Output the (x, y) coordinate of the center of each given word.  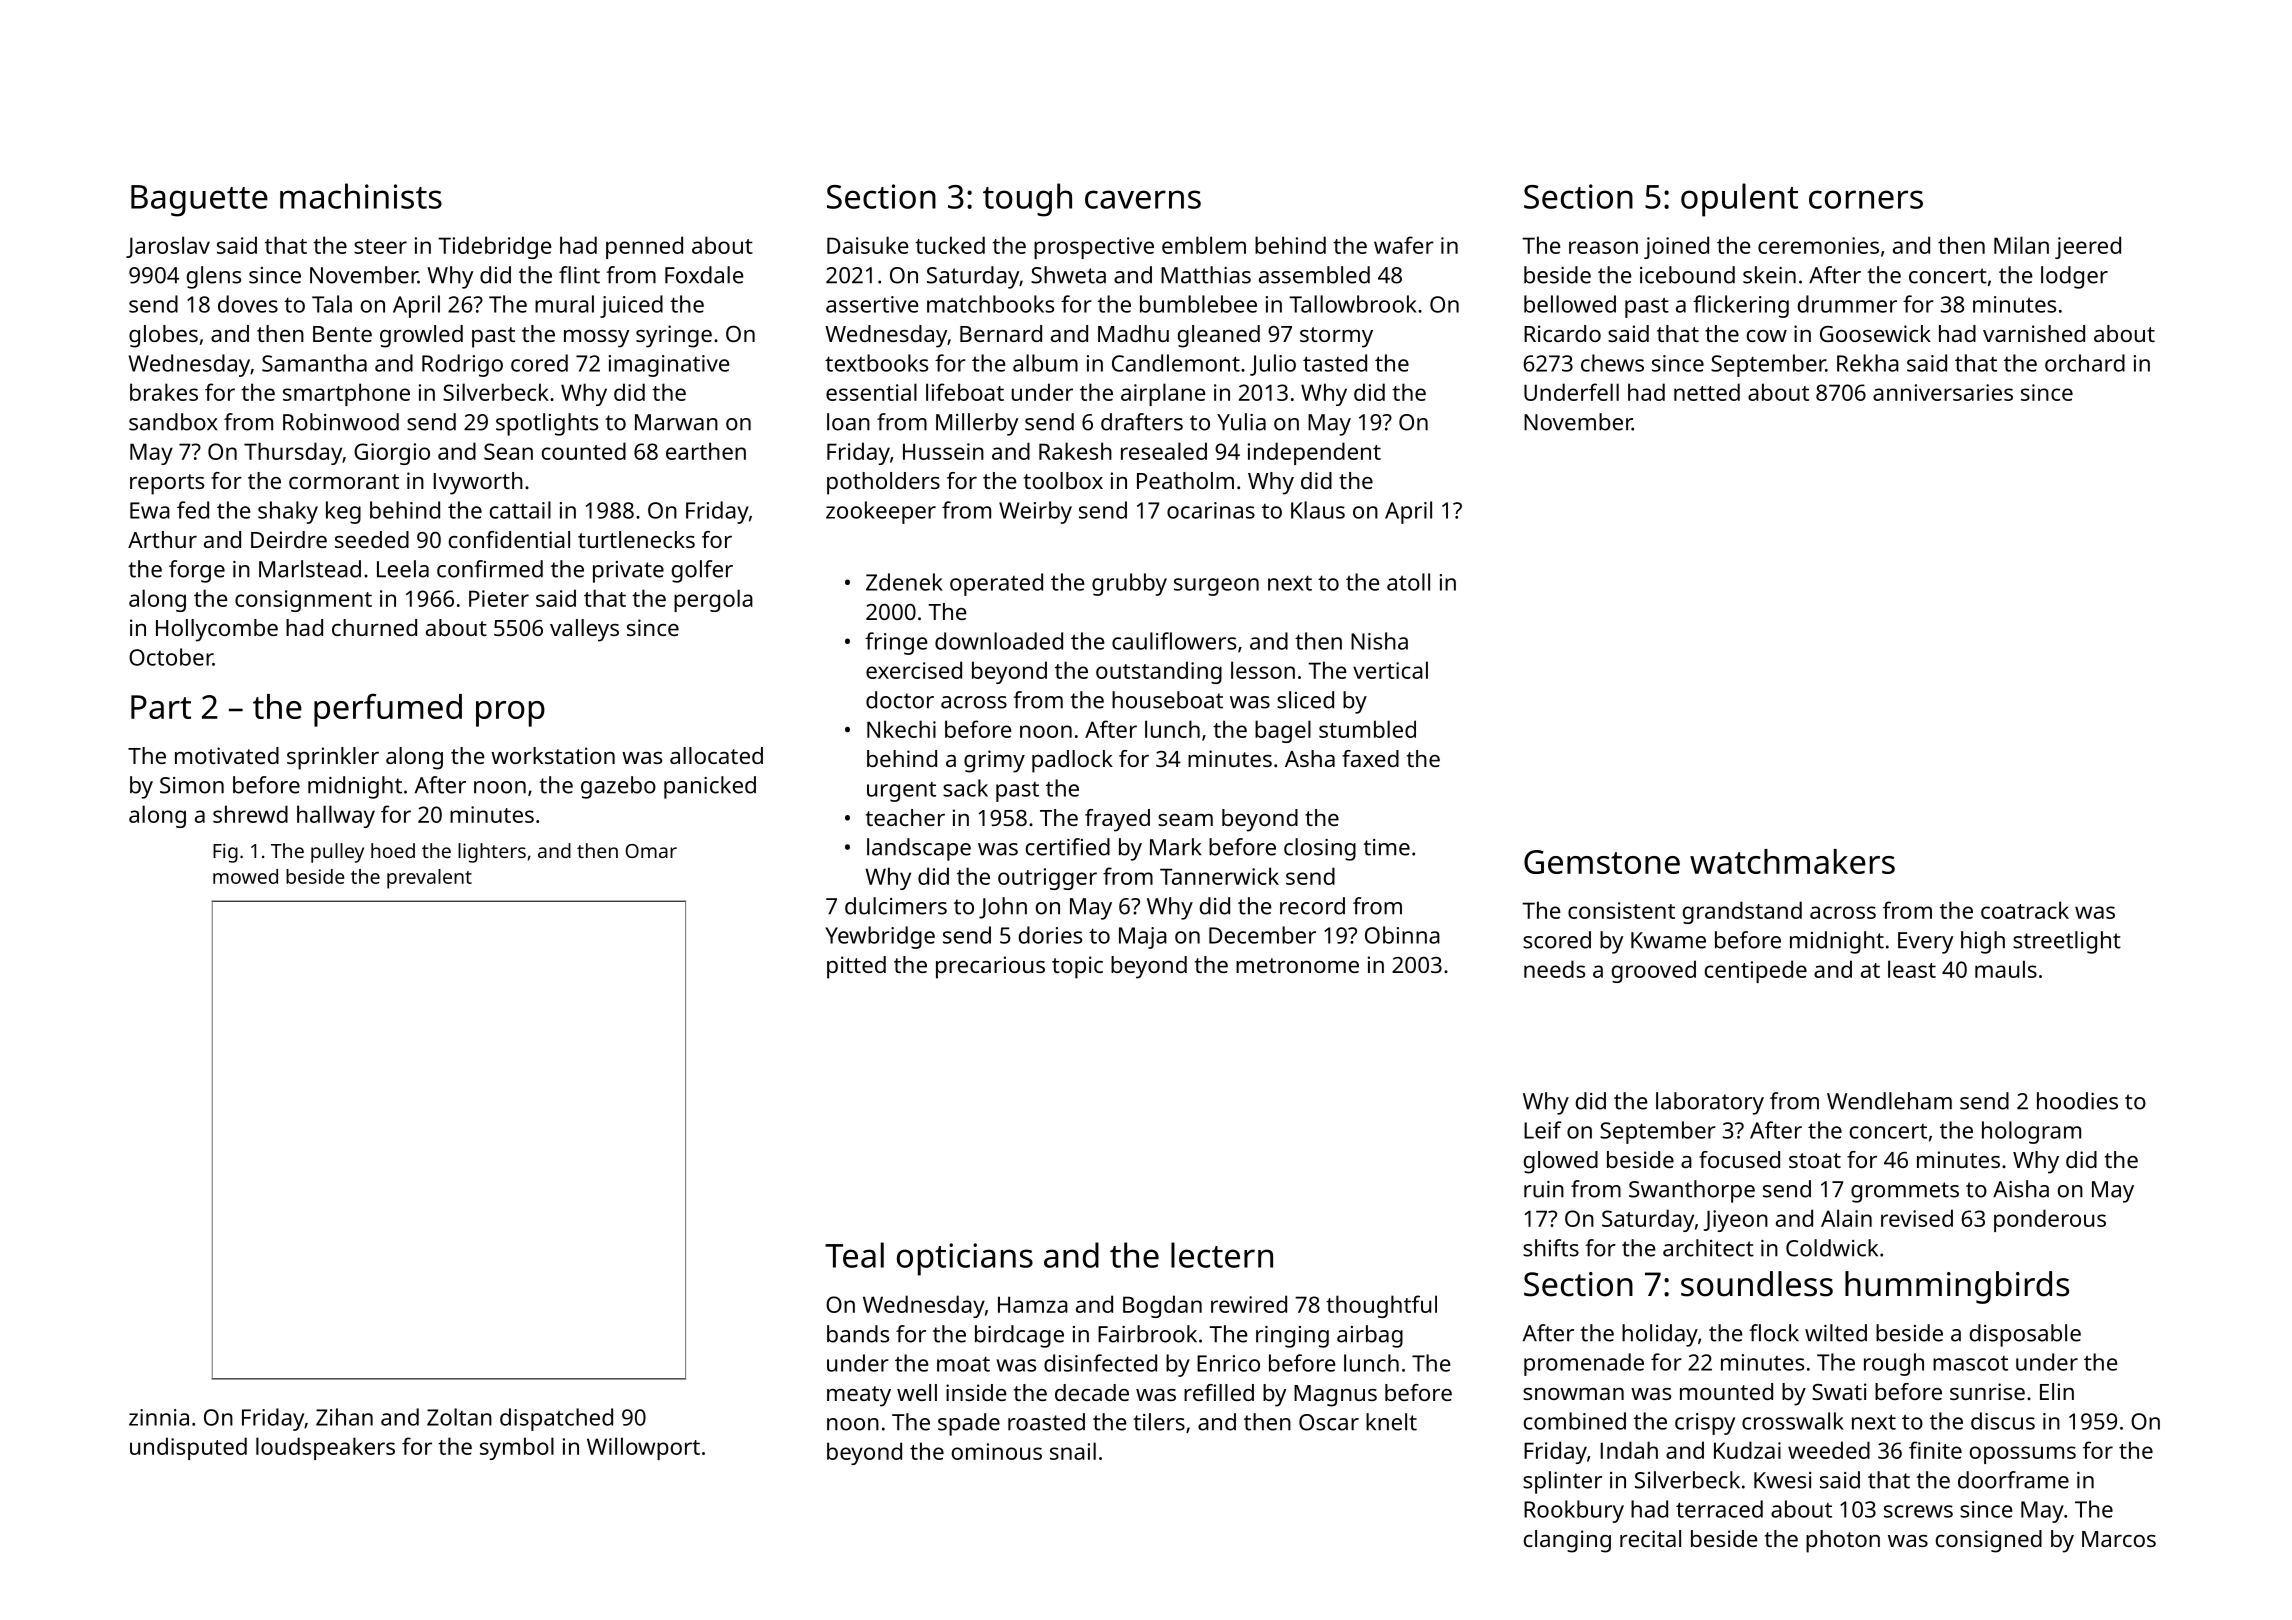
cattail (520, 510)
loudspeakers (325, 1448)
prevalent (429, 879)
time (1386, 847)
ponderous (2050, 1220)
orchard (2085, 363)
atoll (1408, 582)
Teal (854, 1255)
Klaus (1318, 510)
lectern (1222, 1255)
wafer (1404, 245)
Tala (332, 304)
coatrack (2025, 910)
